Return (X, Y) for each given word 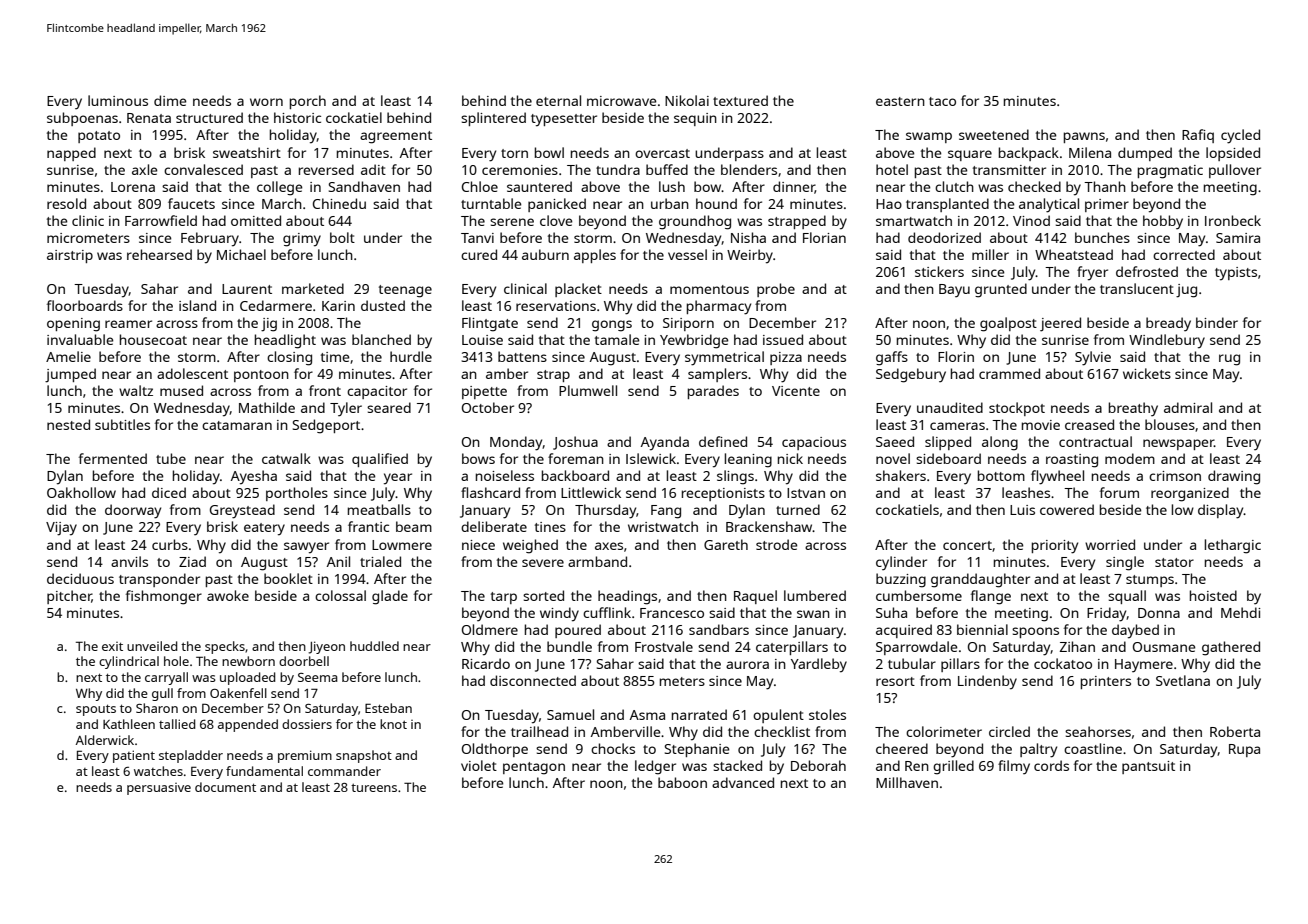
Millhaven (907, 782)
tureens (374, 787)
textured (740, 100)
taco (942, 101)
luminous (118, 100)
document (225, 787)
